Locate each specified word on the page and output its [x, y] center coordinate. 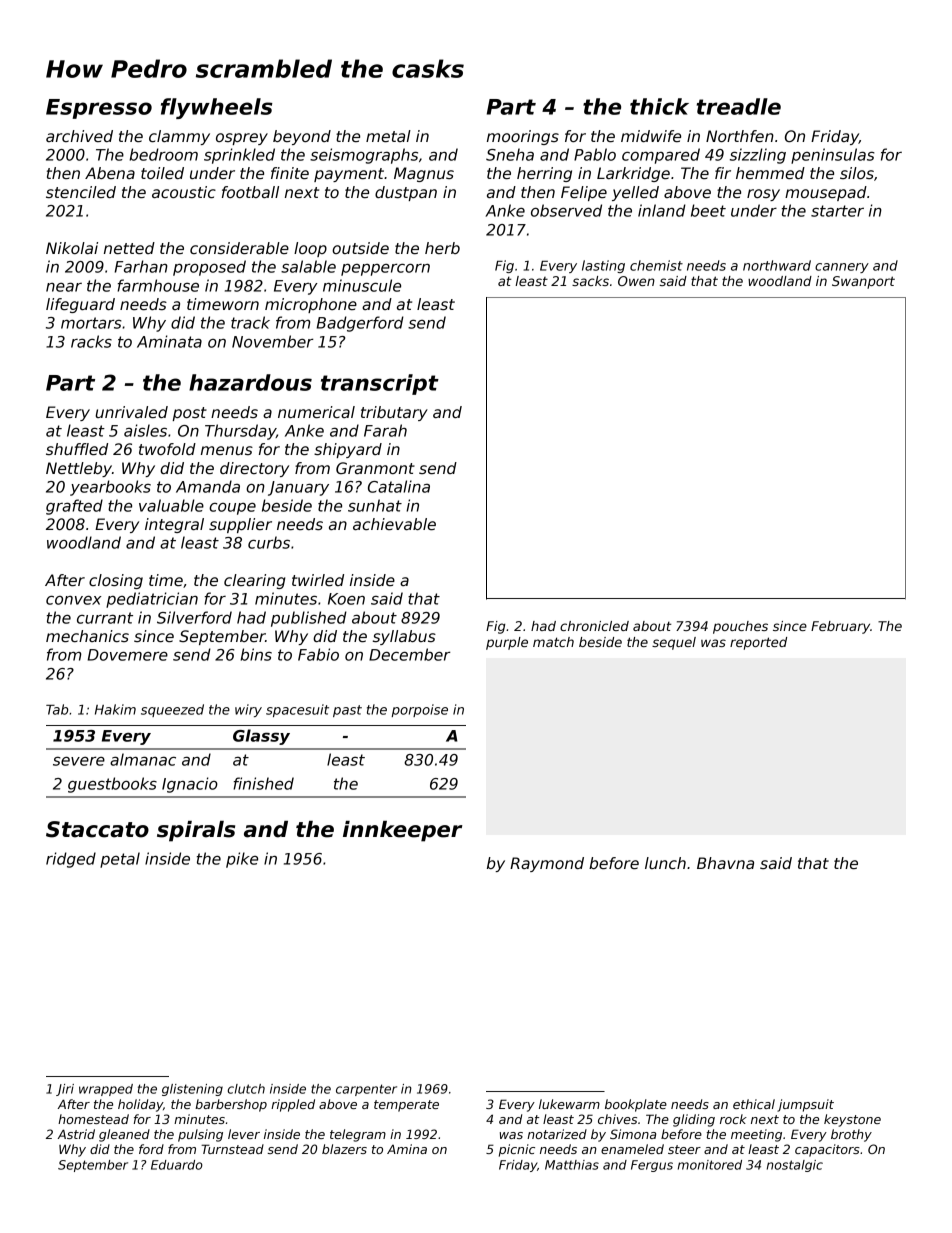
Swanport [863, 282]
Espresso [99, 109]
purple [507, 643]
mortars [91, 323]
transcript [380, 384]
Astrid [76, 1134]
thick [659, 106]
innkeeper [403, 831]
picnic [517, 1150]
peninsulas [833, 156]
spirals [196, 831]
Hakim [115, 709]
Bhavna [725, 863]
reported [758, 643]
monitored [710, 1165]
